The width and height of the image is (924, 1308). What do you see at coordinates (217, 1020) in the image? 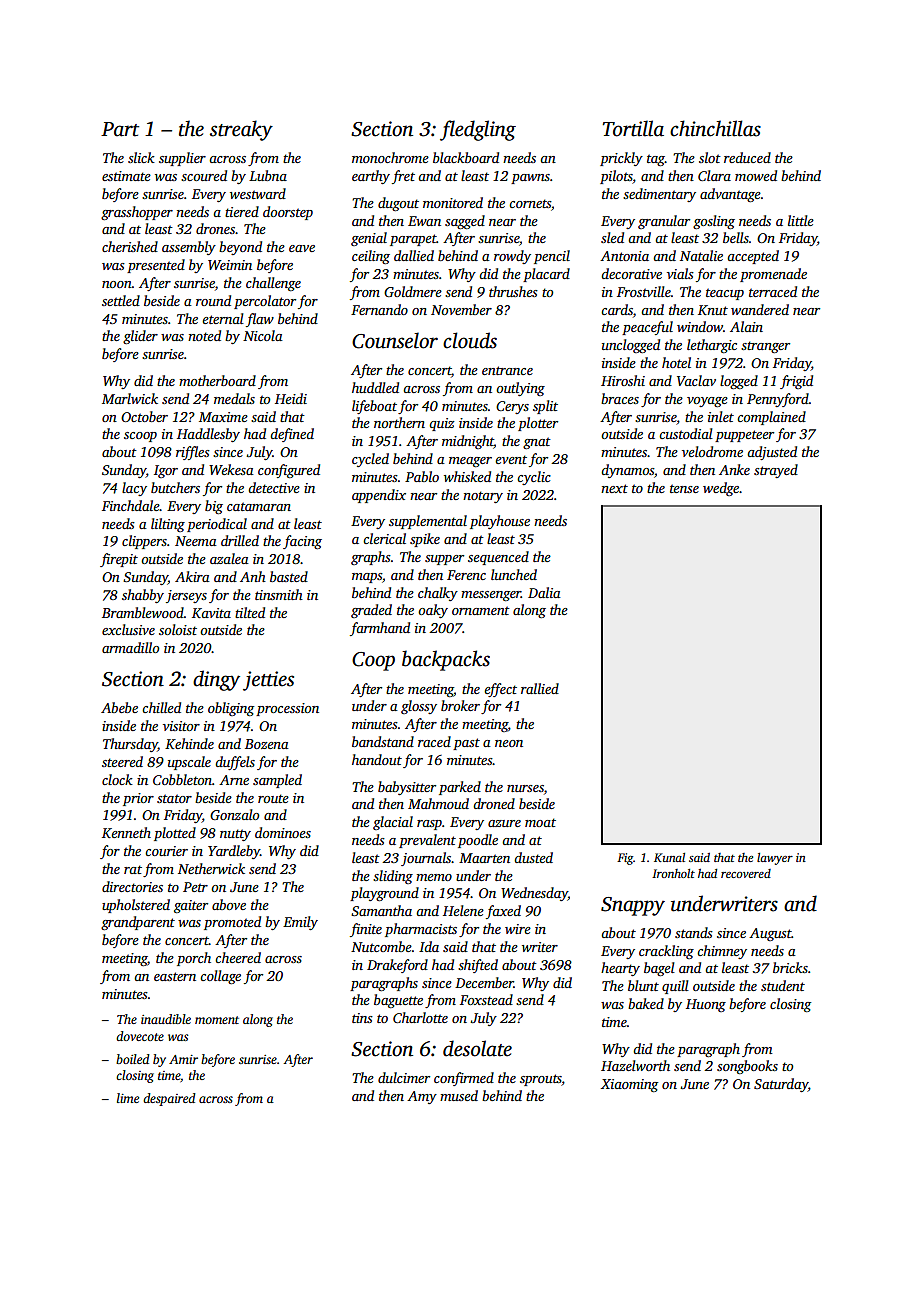
I see `moment` at bounding box center [217, 1020].
